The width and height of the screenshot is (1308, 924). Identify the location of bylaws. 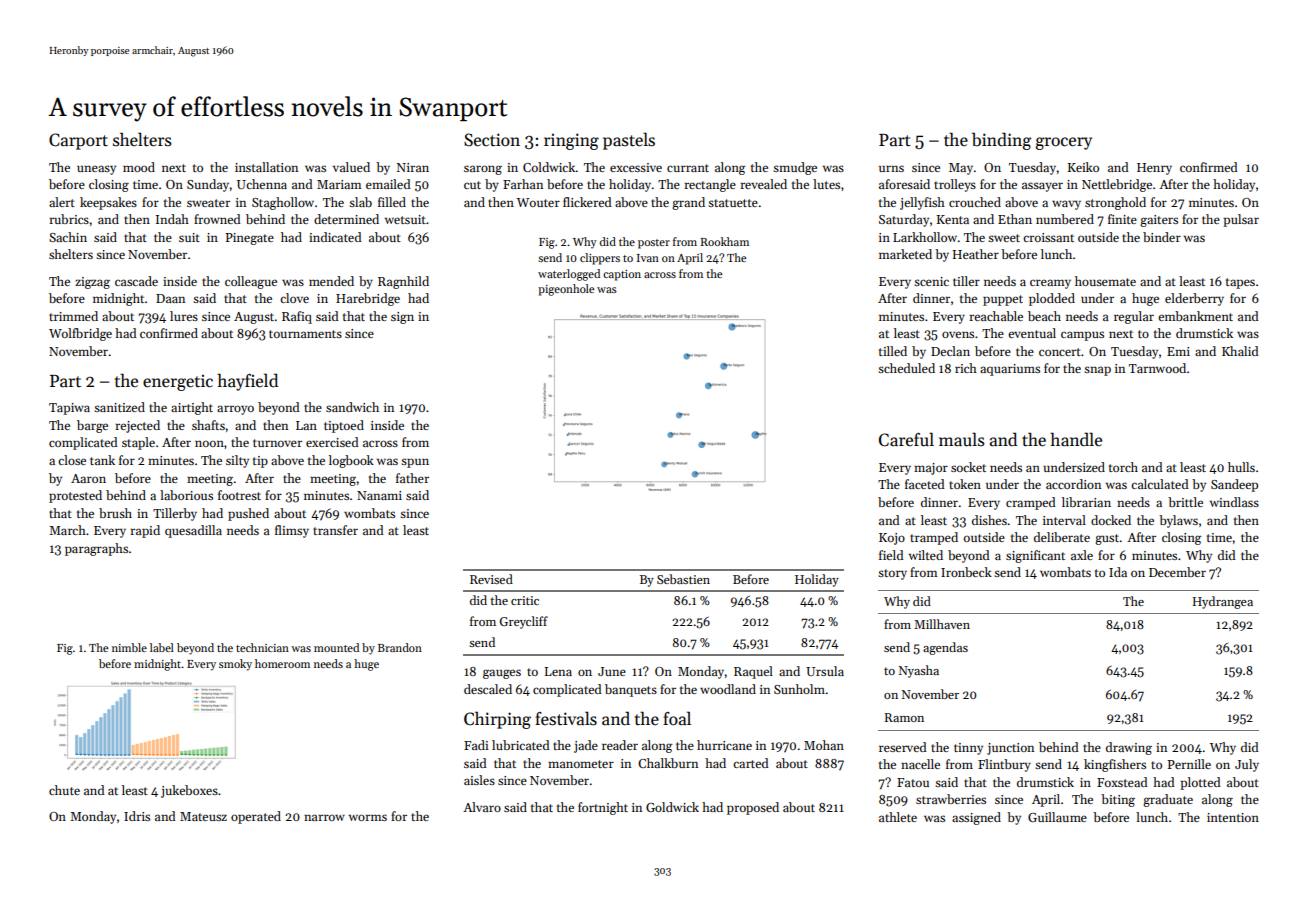
(1178, 521).
